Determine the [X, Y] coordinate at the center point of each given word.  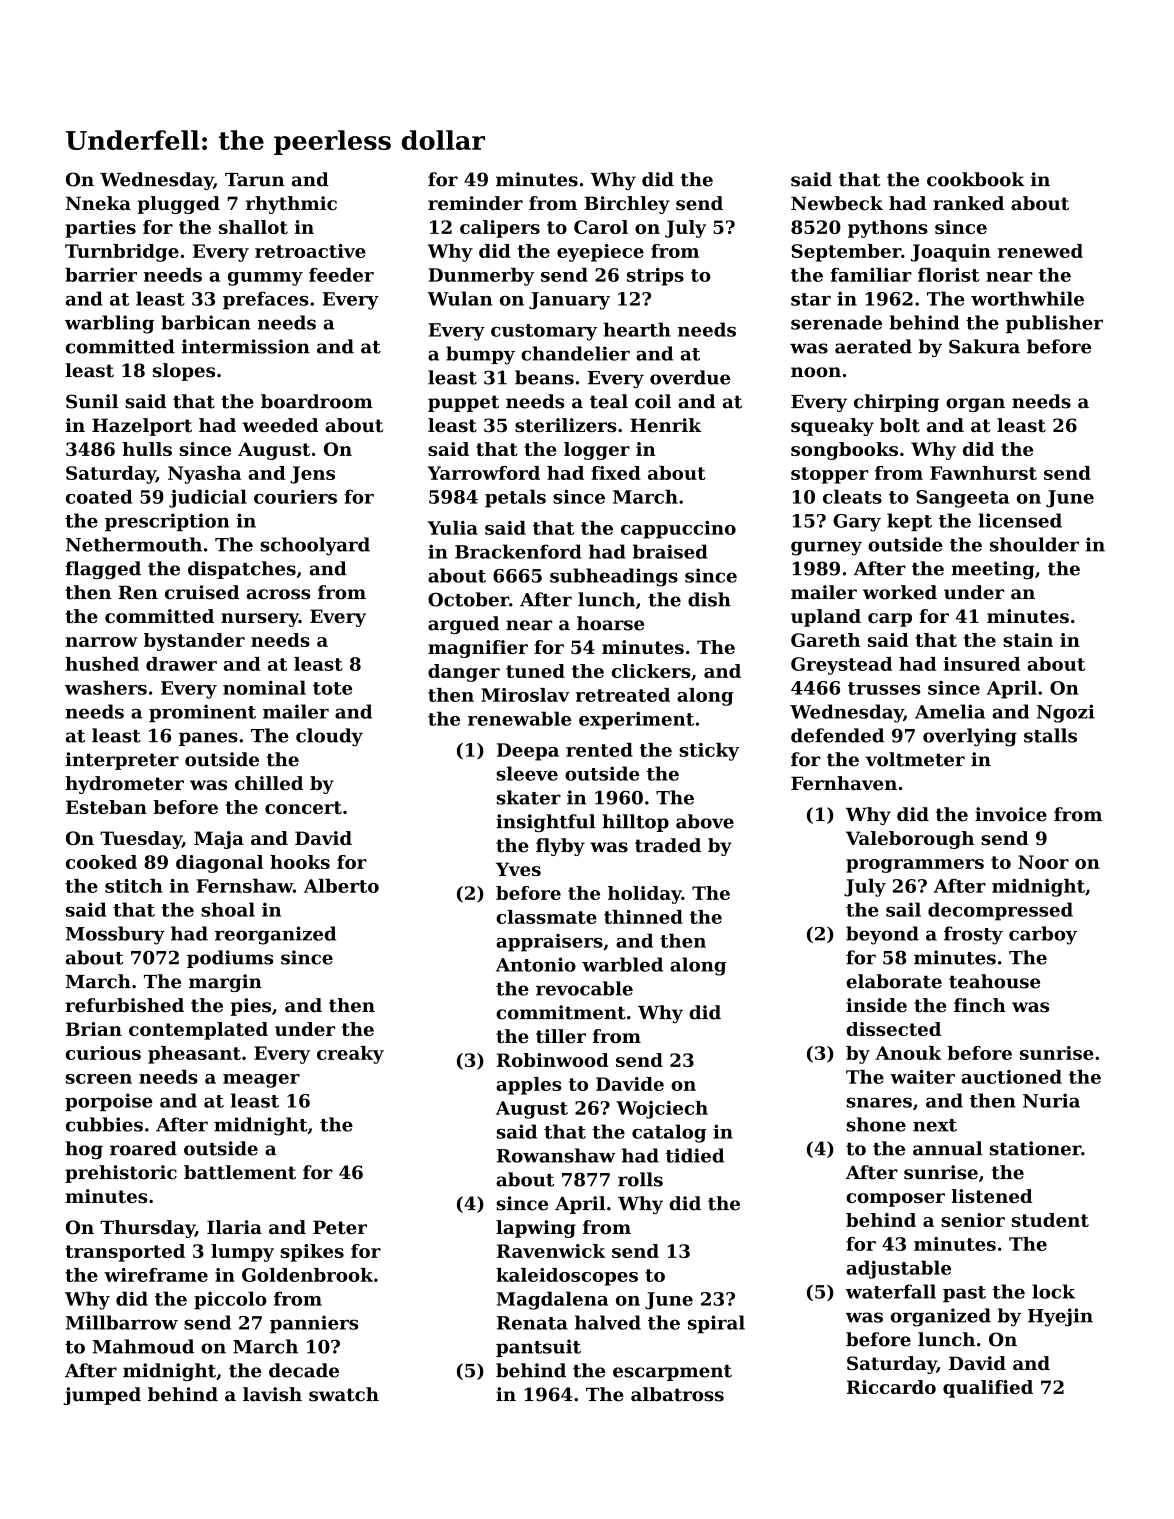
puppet [463, 403]
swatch [344, 1394]
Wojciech [662, 1110]
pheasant [194, 1055]
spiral [716, 1324]
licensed [1020, 520]
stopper [829, 475]
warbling [109, 324]
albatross [677, 1394]
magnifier [478, 649]
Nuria [1051, 1100]
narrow [101, 642]
